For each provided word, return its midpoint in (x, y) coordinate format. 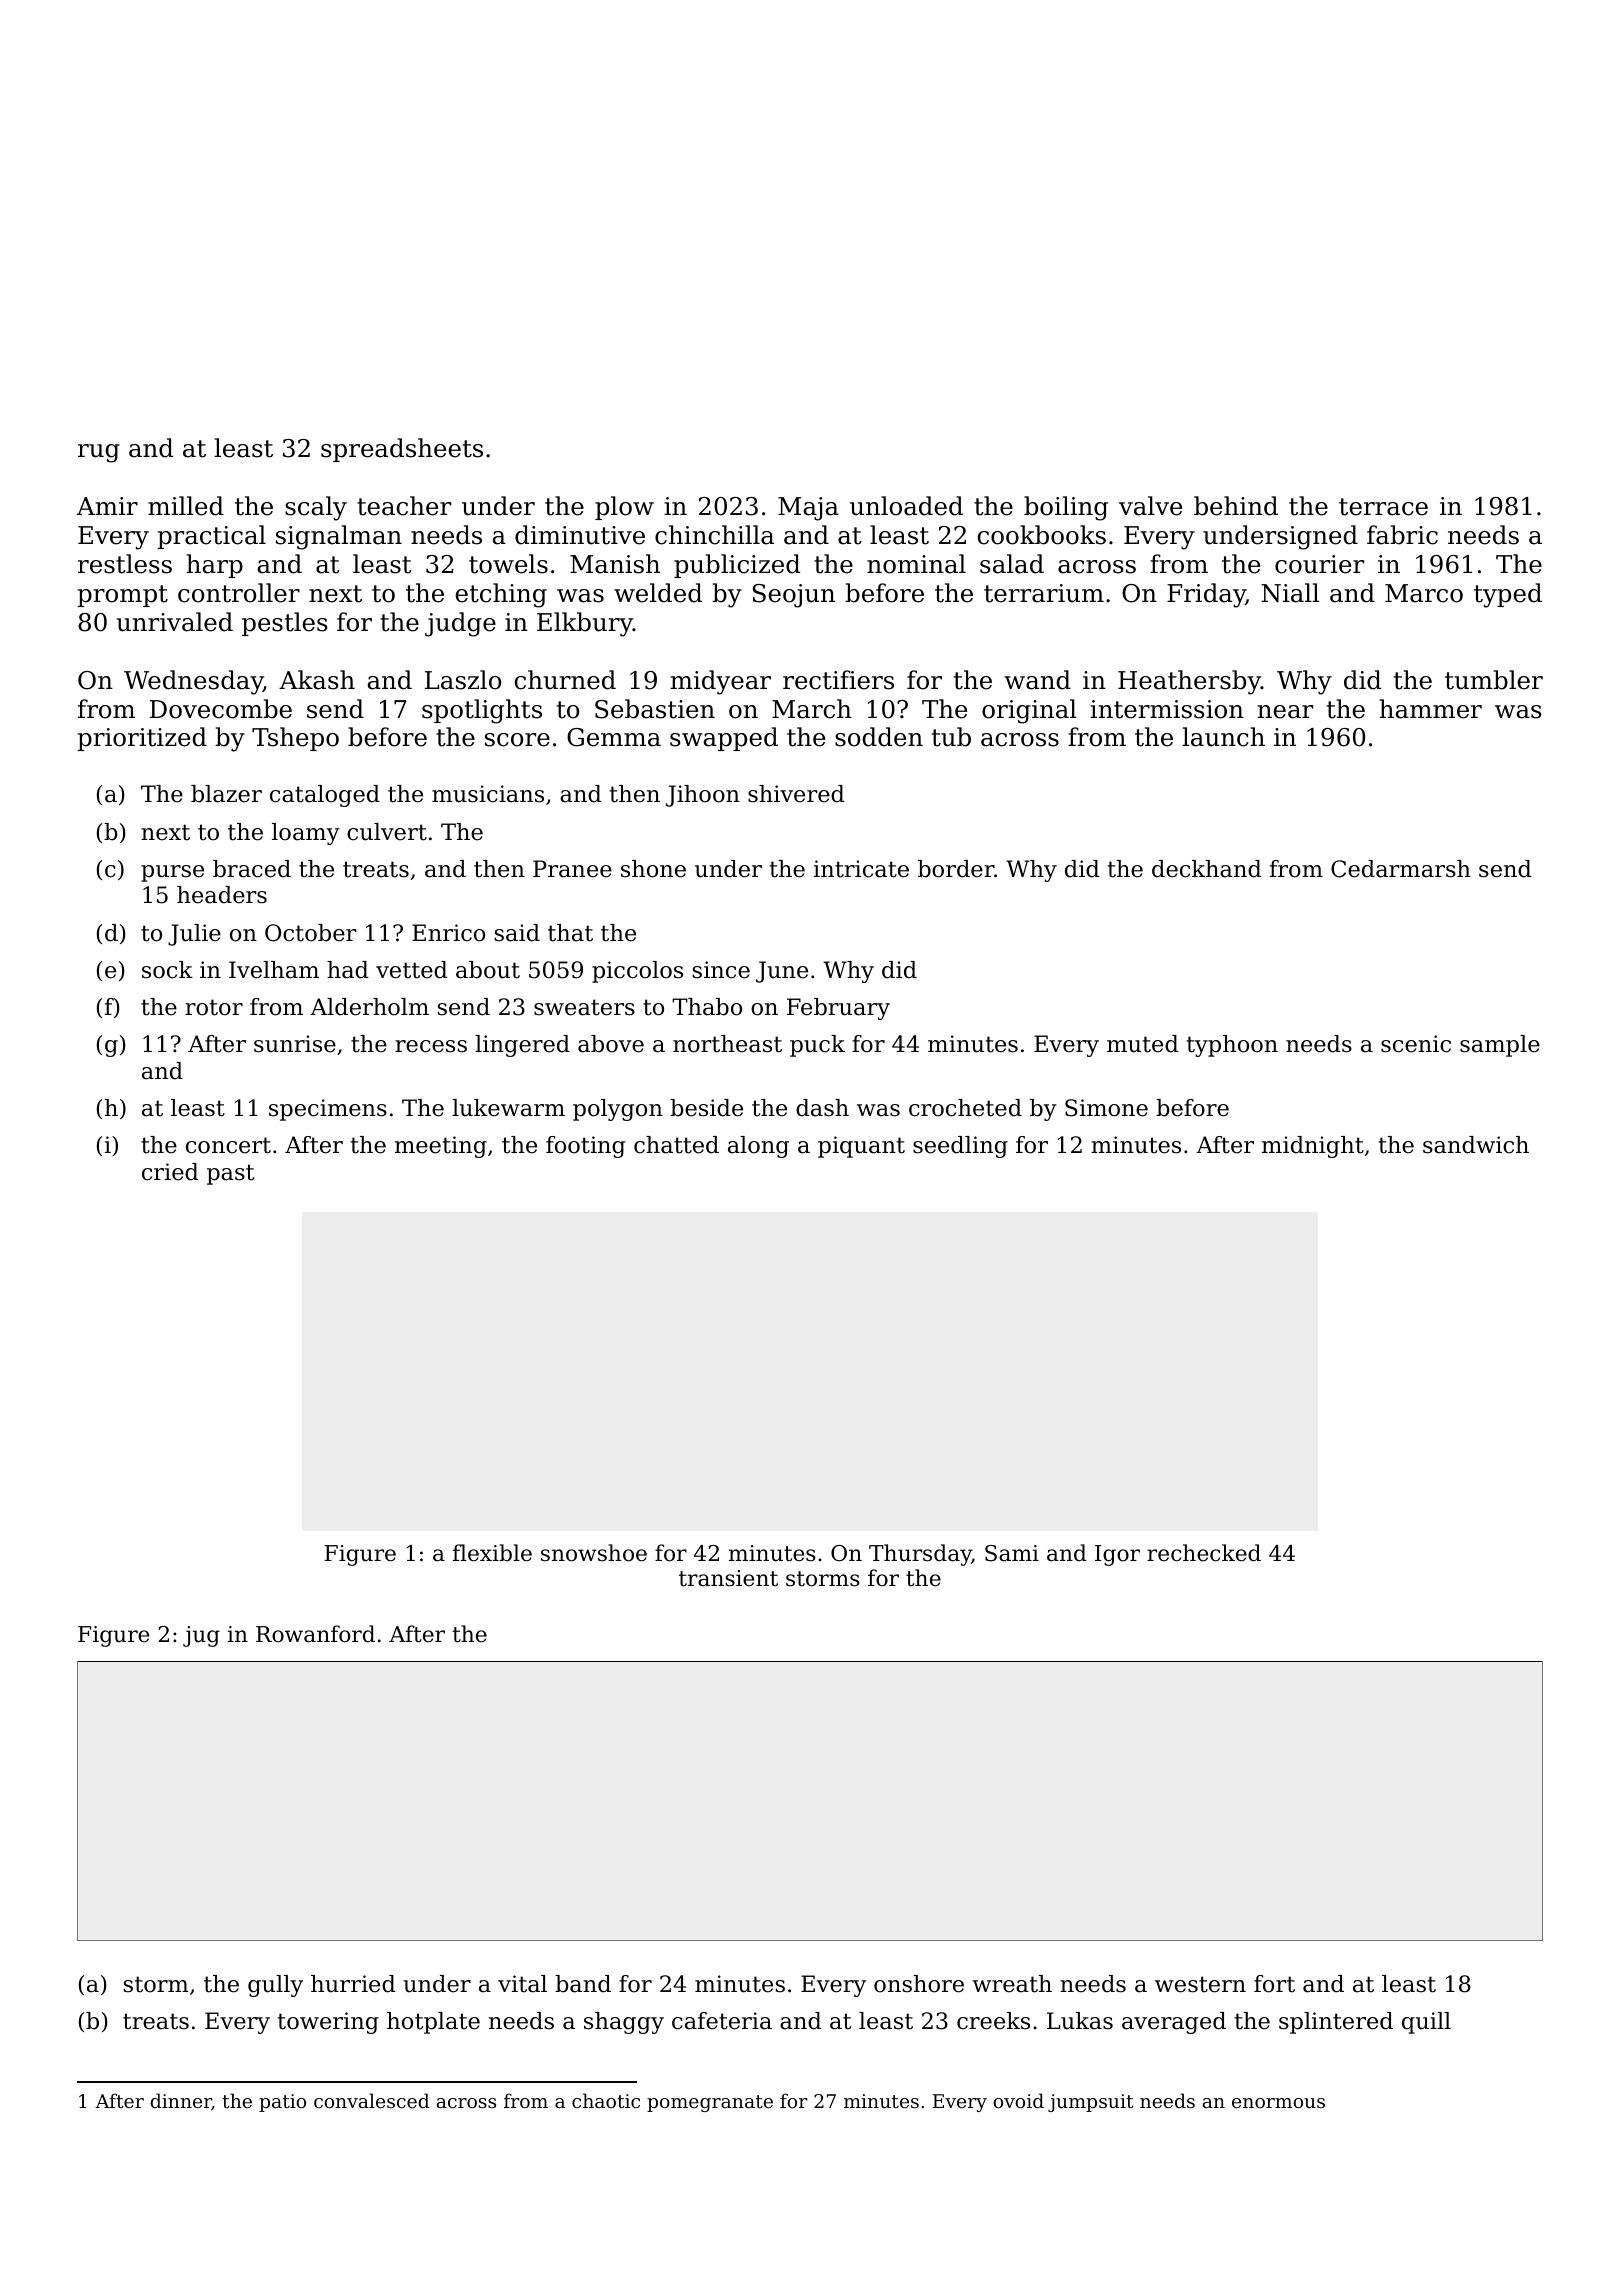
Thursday (920, 1555)
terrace (1383, 507)
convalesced (372, 2100)
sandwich (1476, 1145)
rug (99, 453)
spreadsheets (402, 450)
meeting (441, 1147)
